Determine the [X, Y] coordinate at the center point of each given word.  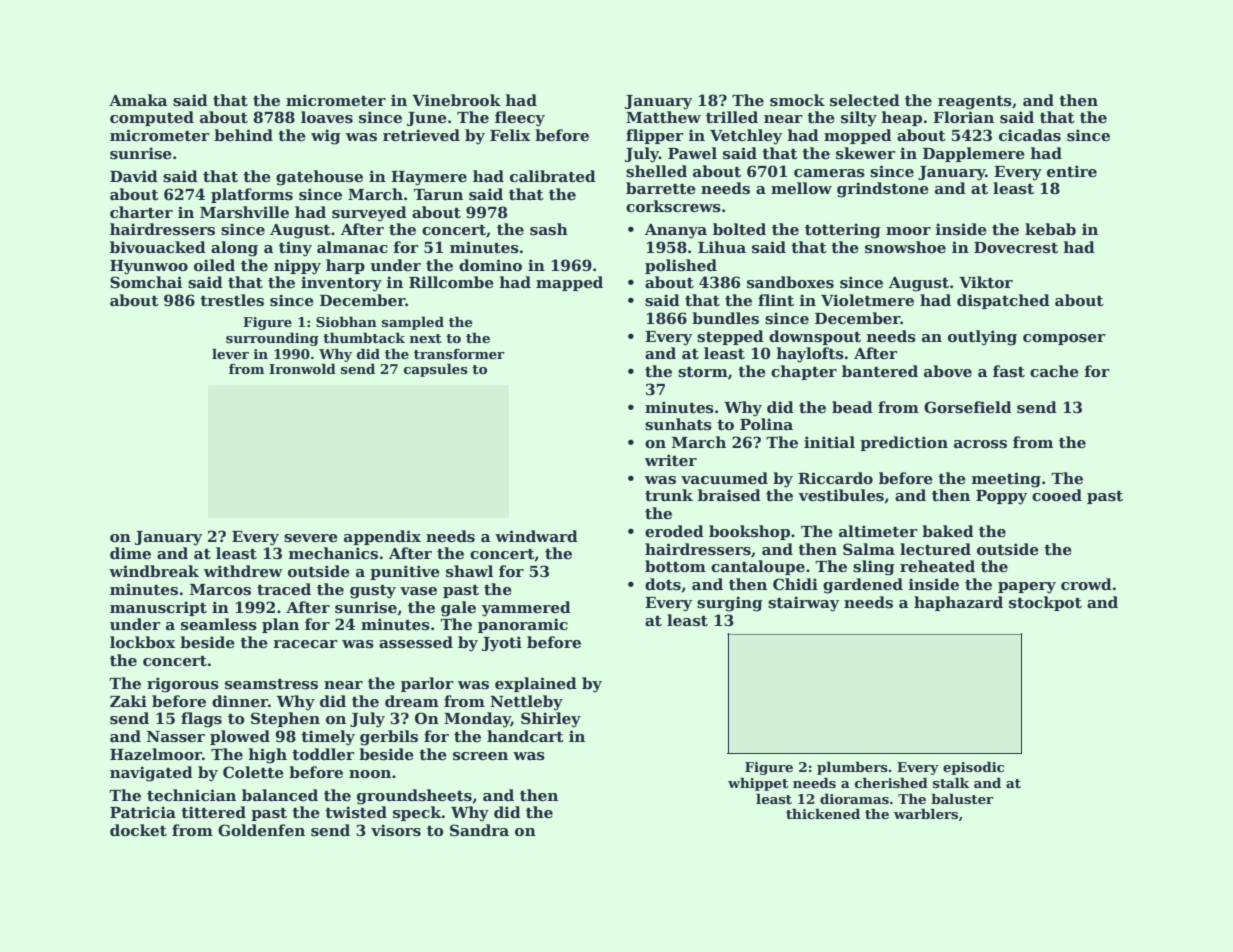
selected [865, 100]
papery [1027, 588]
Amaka [138, 100]
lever [230, 353]
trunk [669, 495]
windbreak [154, 571]
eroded [674, 531]
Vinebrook [456, 100]
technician [191, 795]
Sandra [479, 830]
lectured [935, 549]
